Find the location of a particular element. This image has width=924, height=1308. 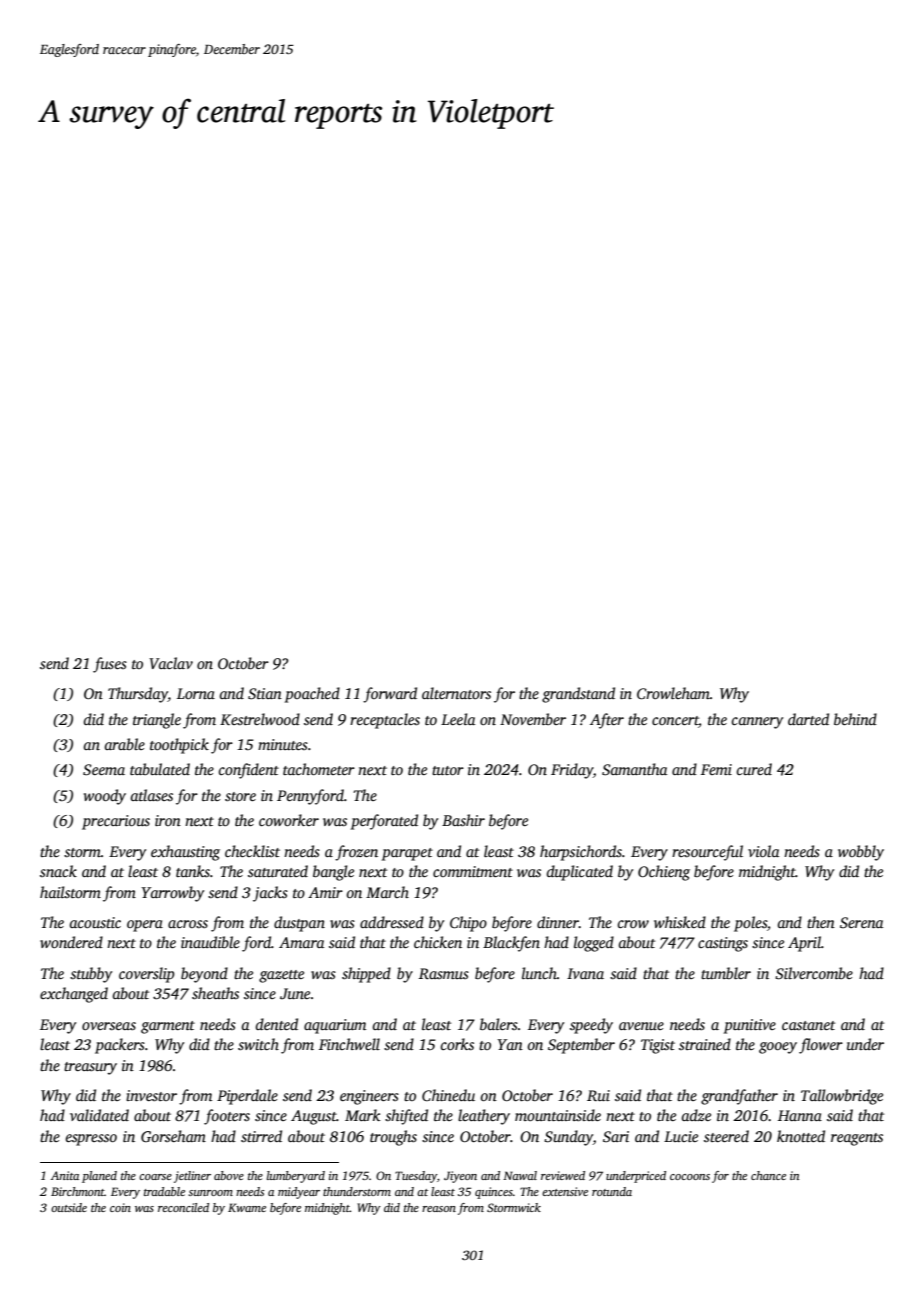

cured is located at coordinates (754, 769).
